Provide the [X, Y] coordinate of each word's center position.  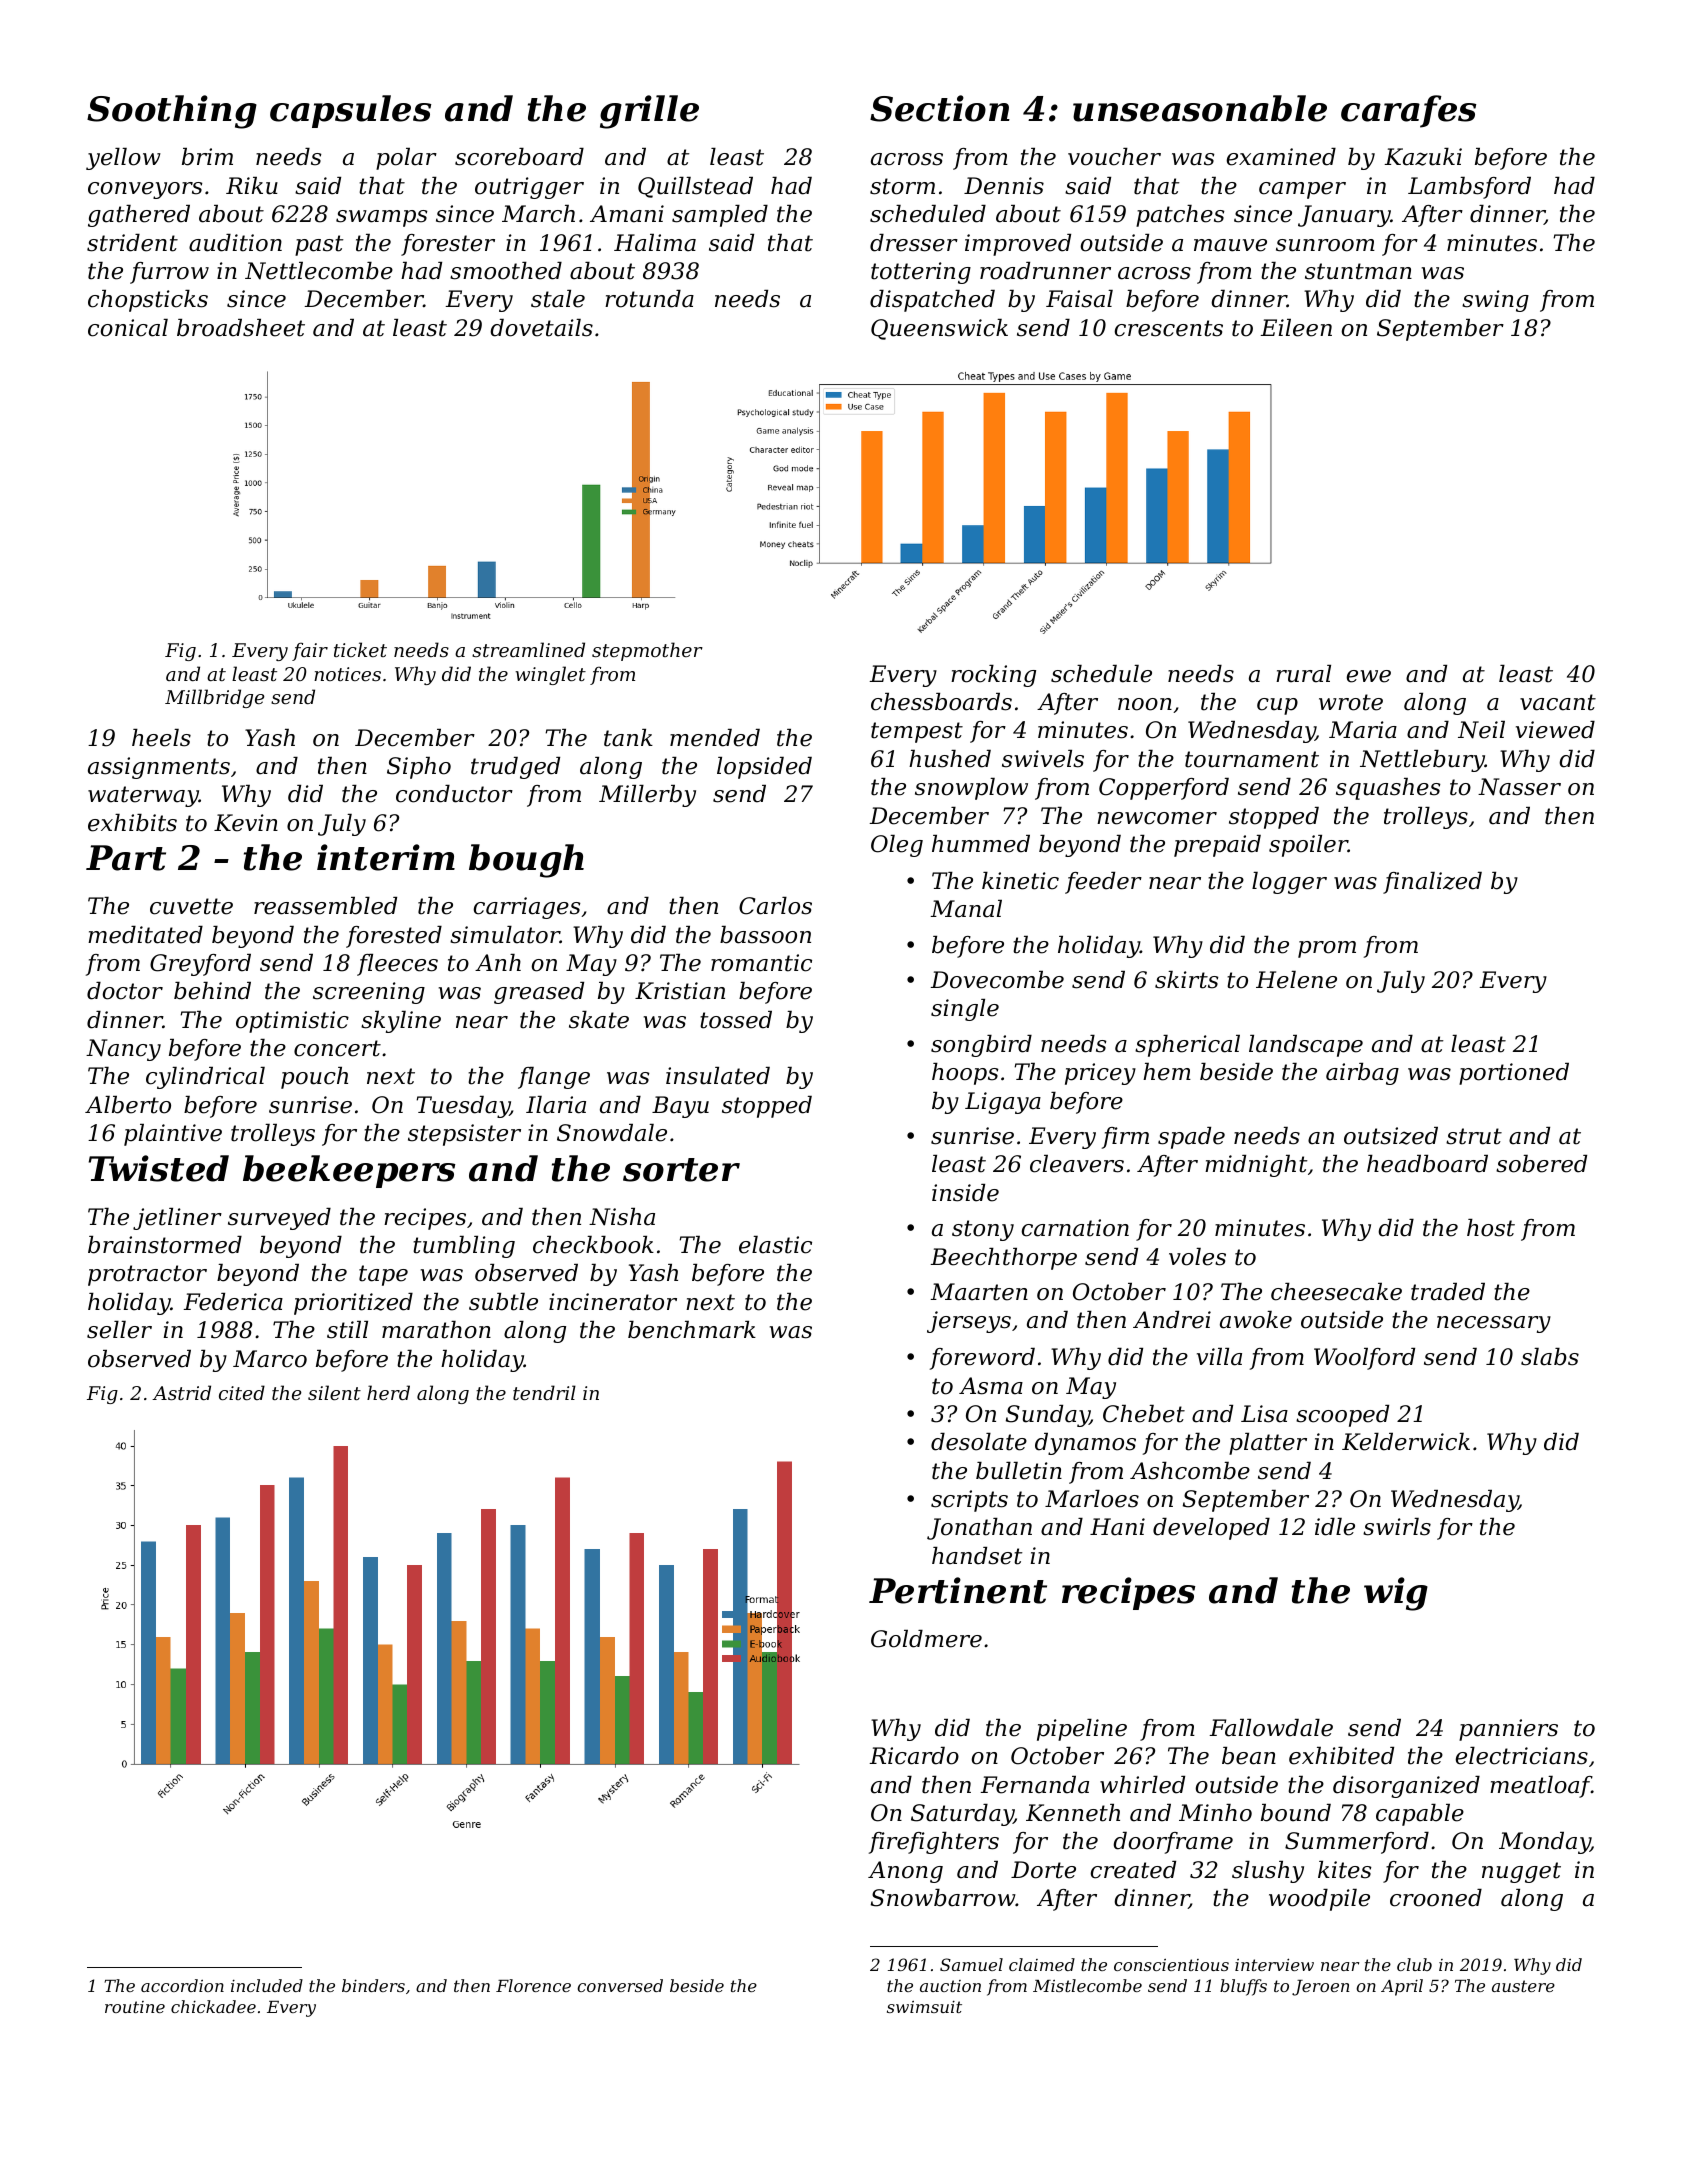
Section [940, 108]
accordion [182, 1985]
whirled [1142, 1785]
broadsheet [241, 328]
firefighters [934, 1843]
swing [1495, 301]
